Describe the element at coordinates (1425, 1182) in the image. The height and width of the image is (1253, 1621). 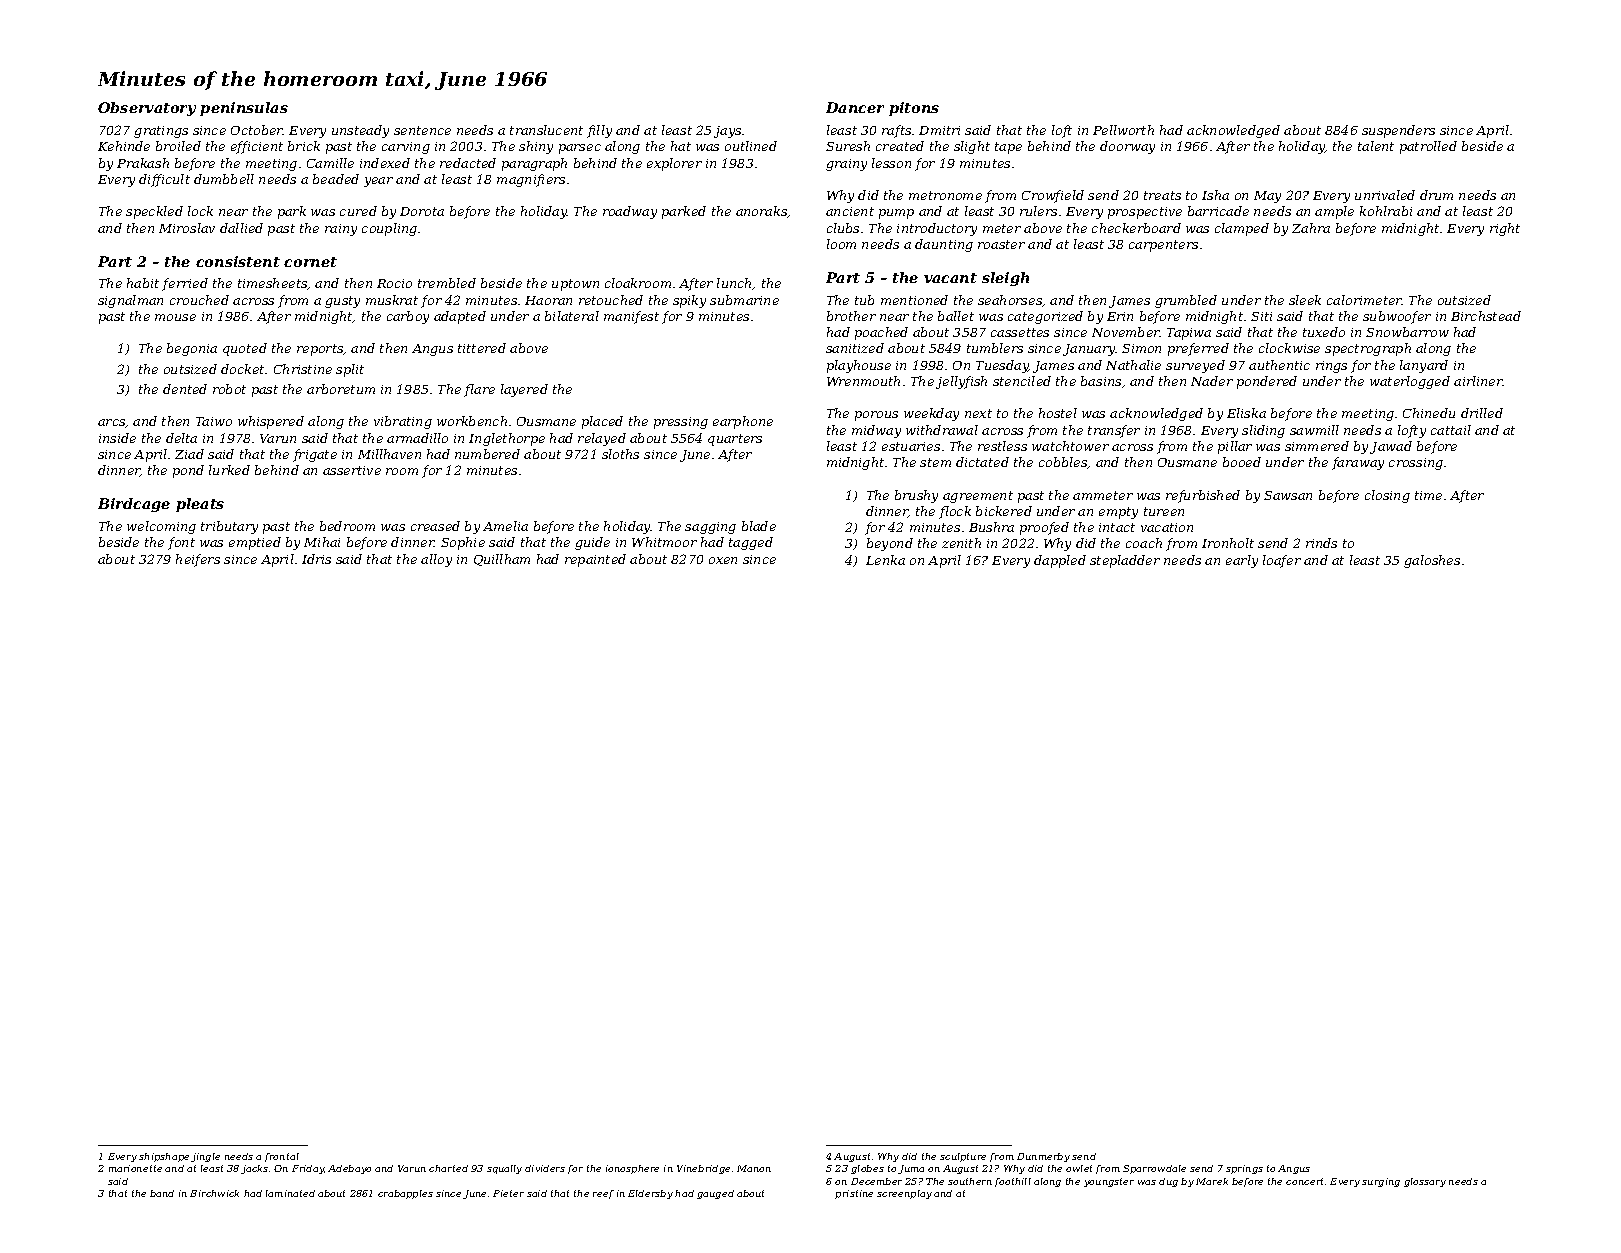
I see `glossary` at that location.
